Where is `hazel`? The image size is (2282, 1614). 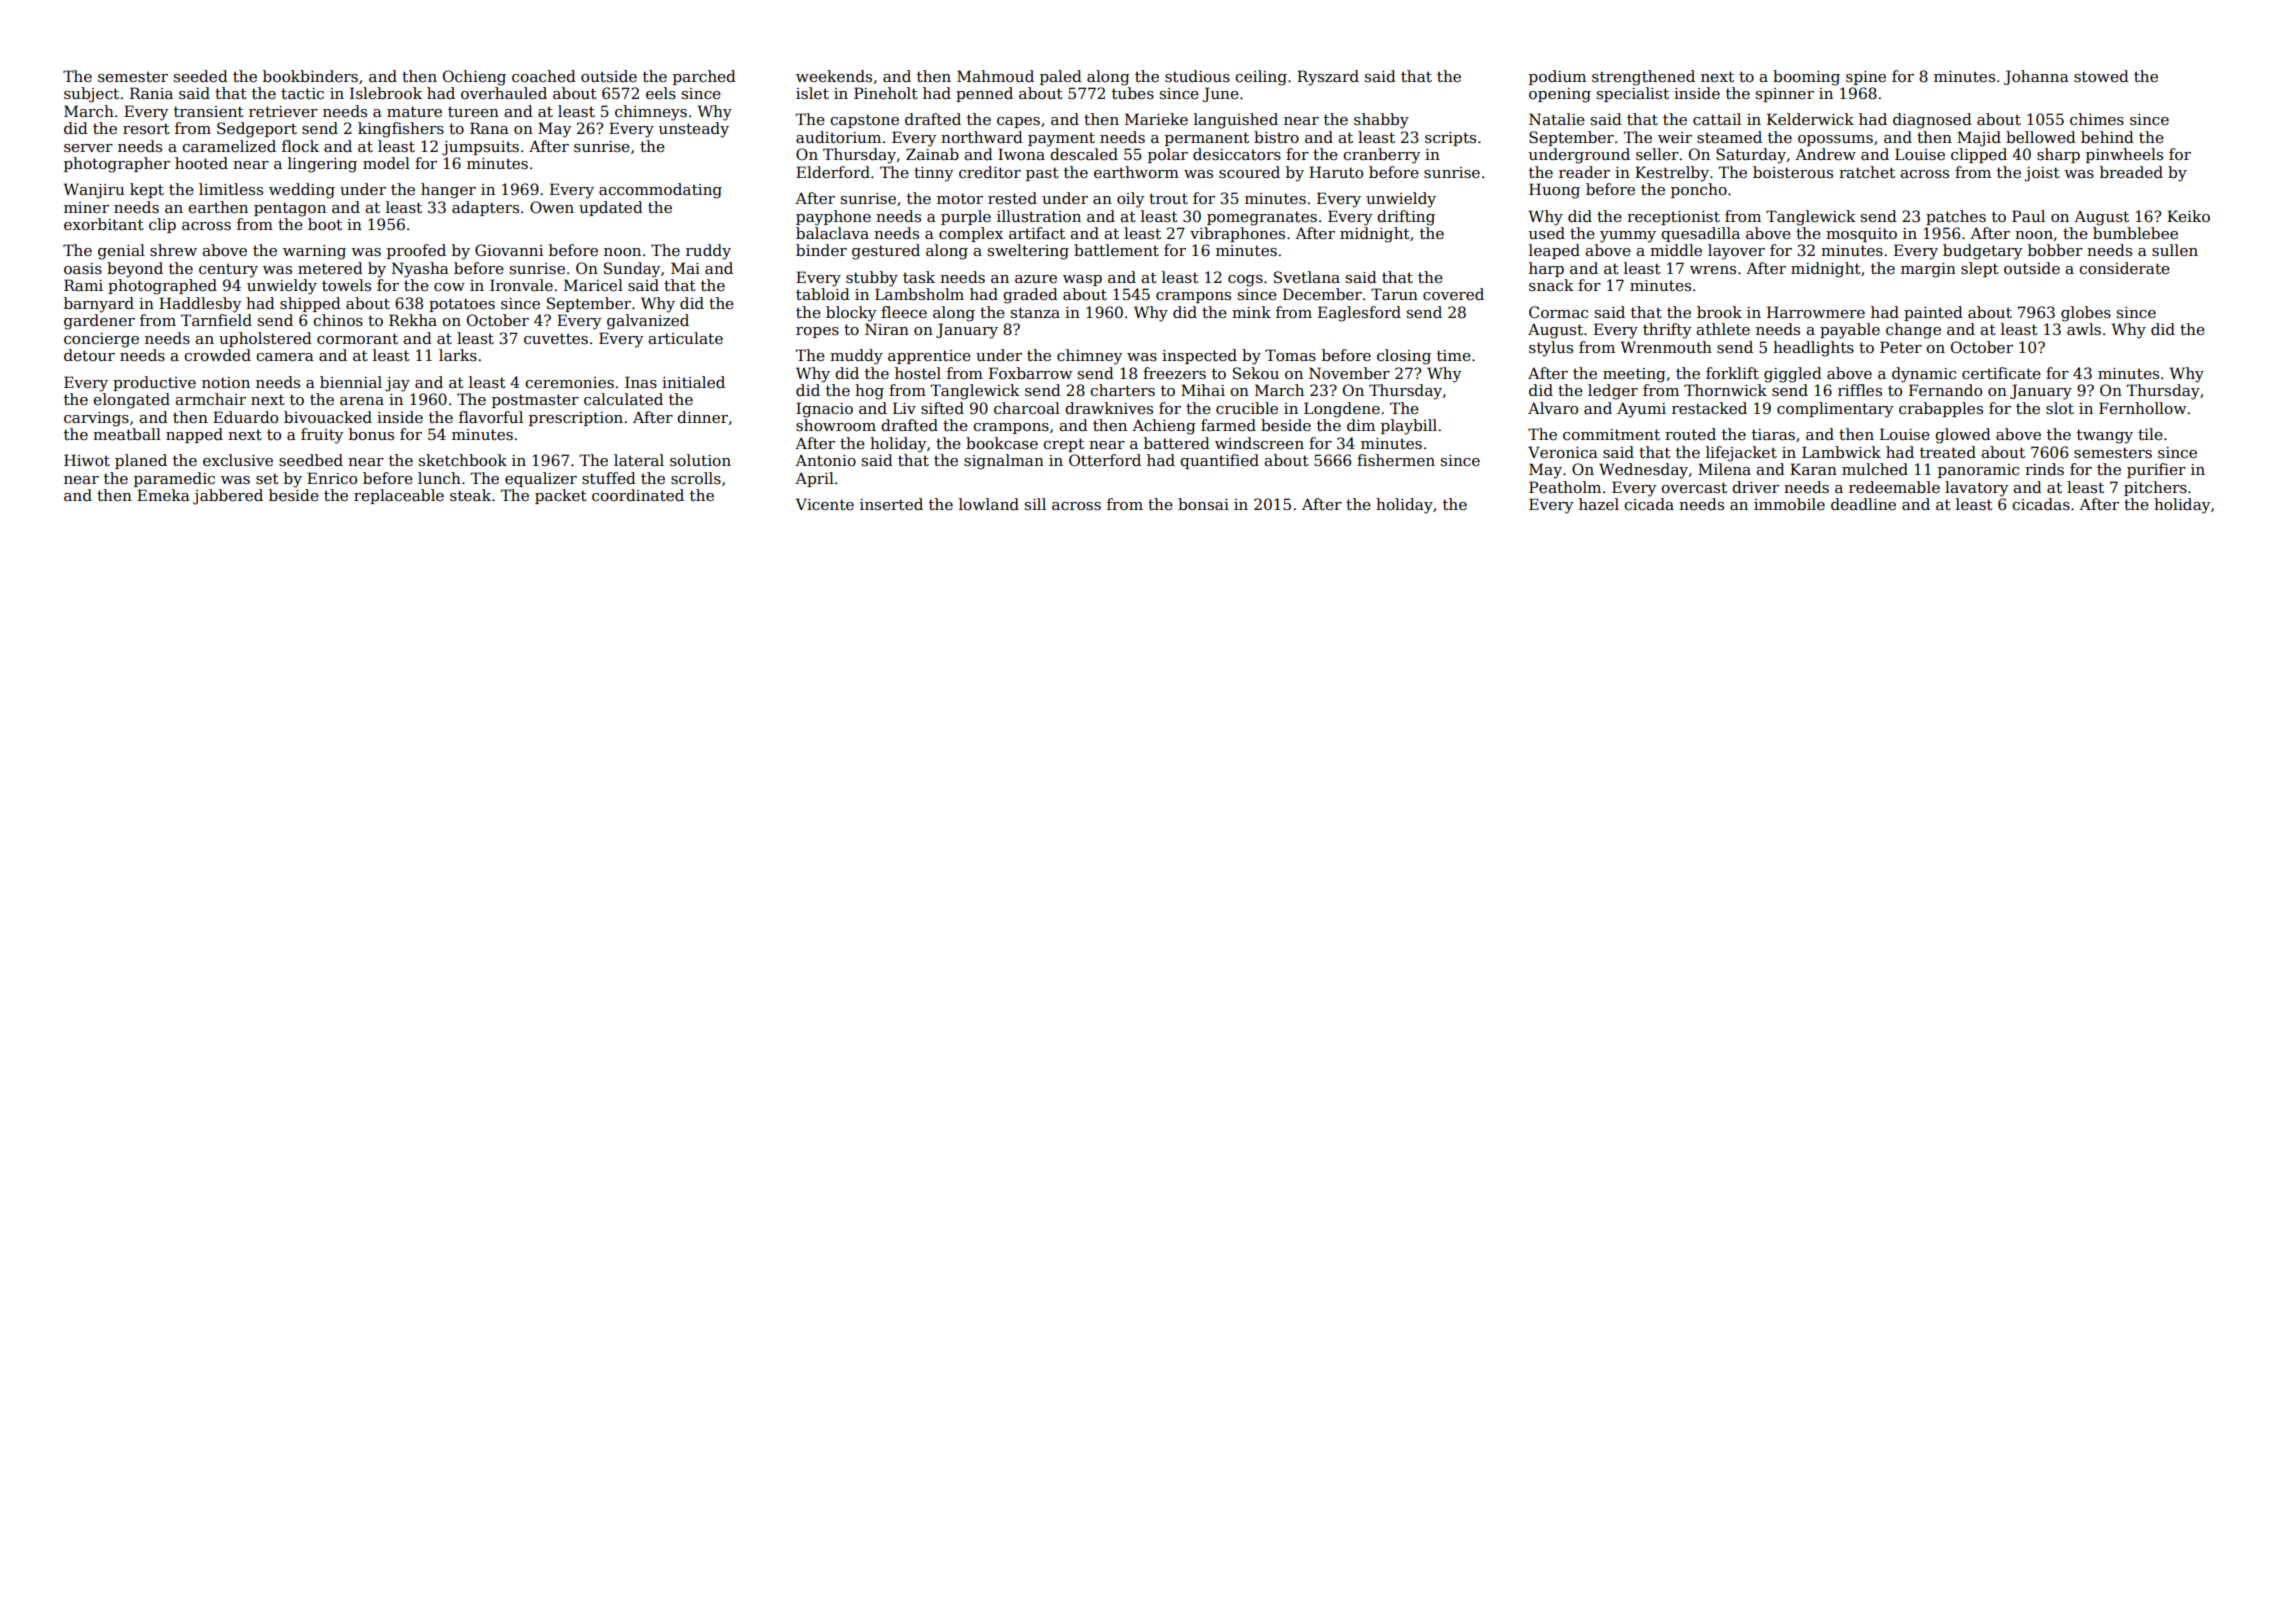 hazel is located at coordinates (1599, 504).
